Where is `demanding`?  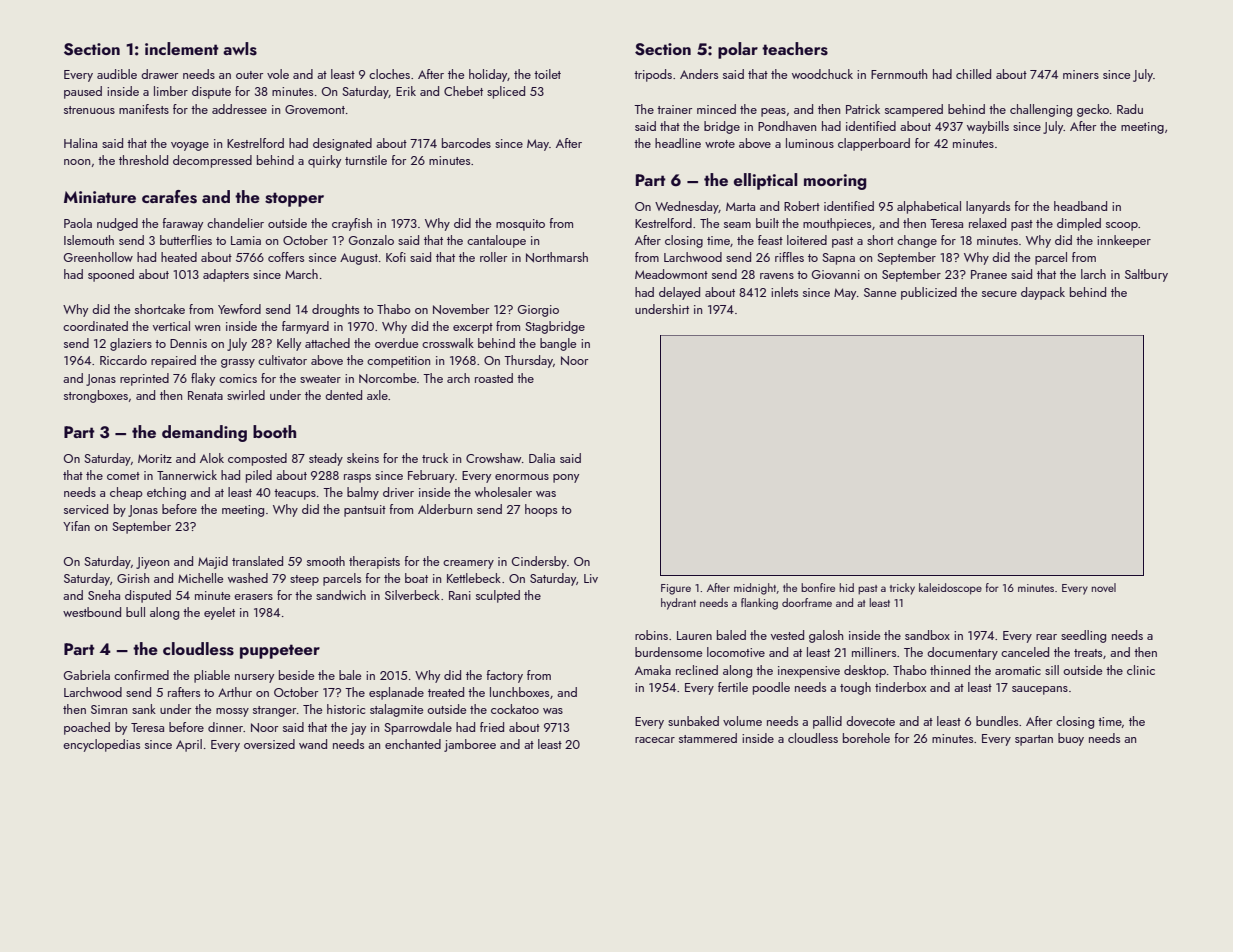 demanding is located at coordinates (204, 433).
